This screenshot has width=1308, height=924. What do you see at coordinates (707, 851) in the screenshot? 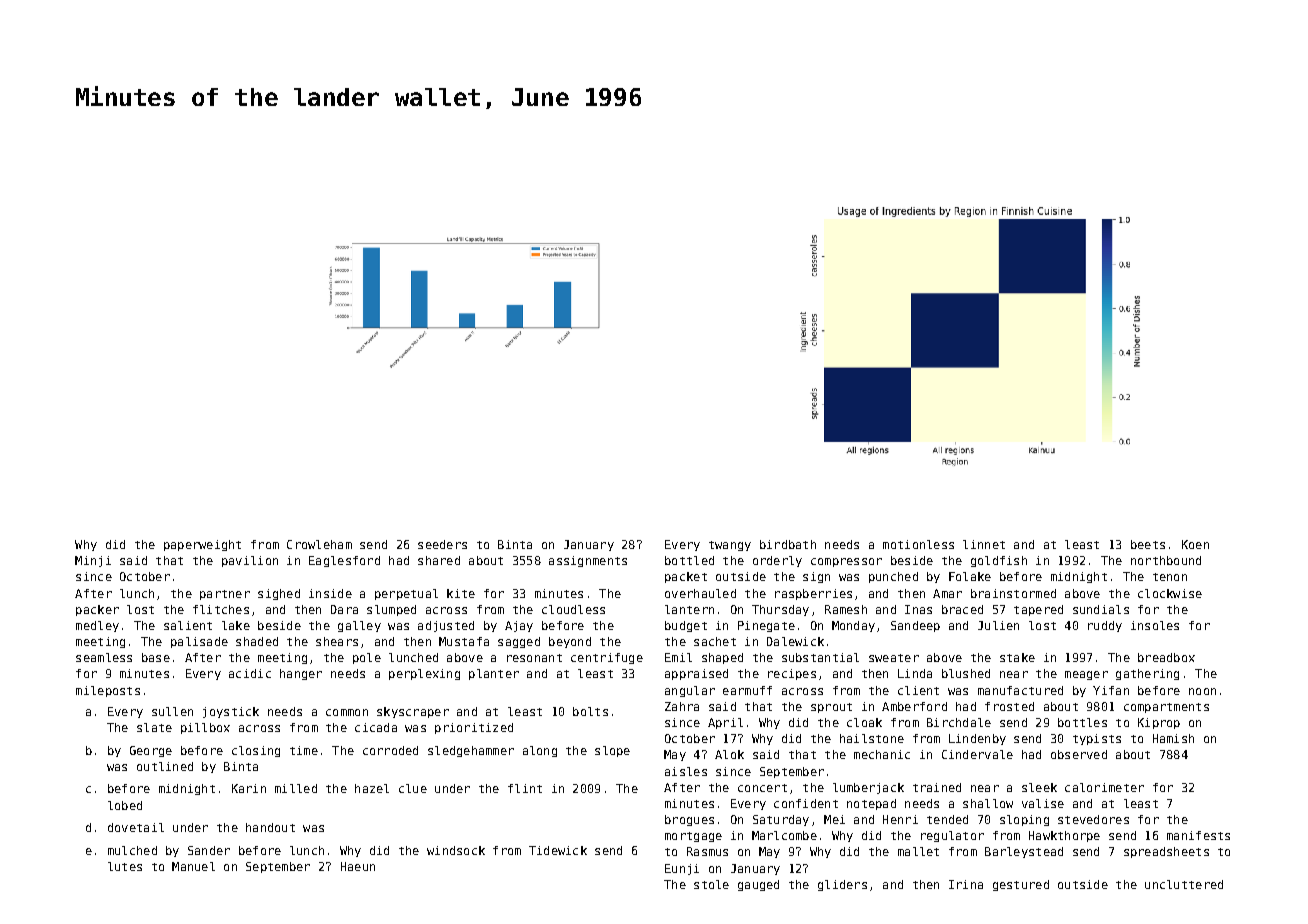
I see `Rasmus` at bounding box center [707, 851].
